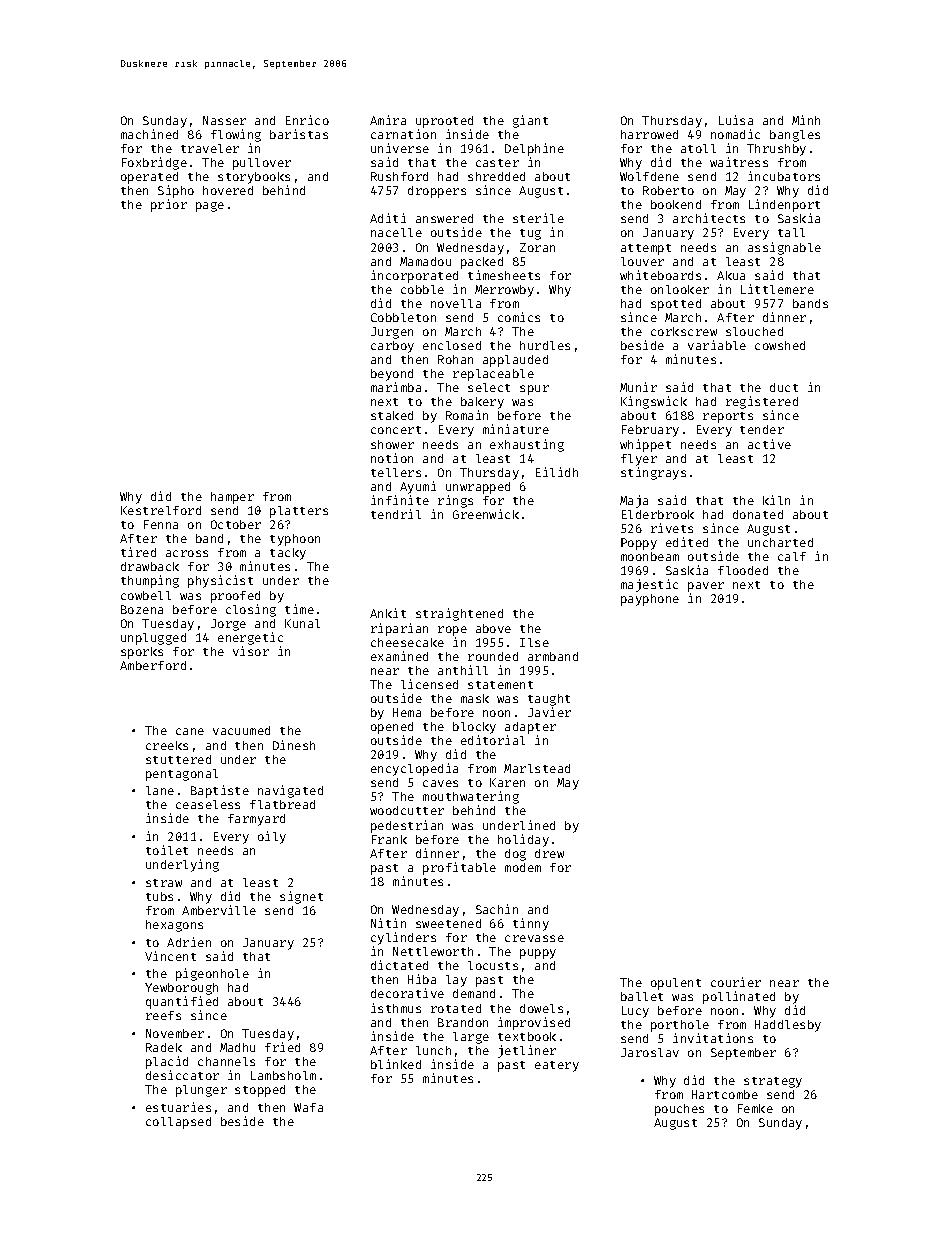 The image size is (952, 1233). Describe the element at coordinates (776, 500) in the screenshot. I see `kiln` at that location.
